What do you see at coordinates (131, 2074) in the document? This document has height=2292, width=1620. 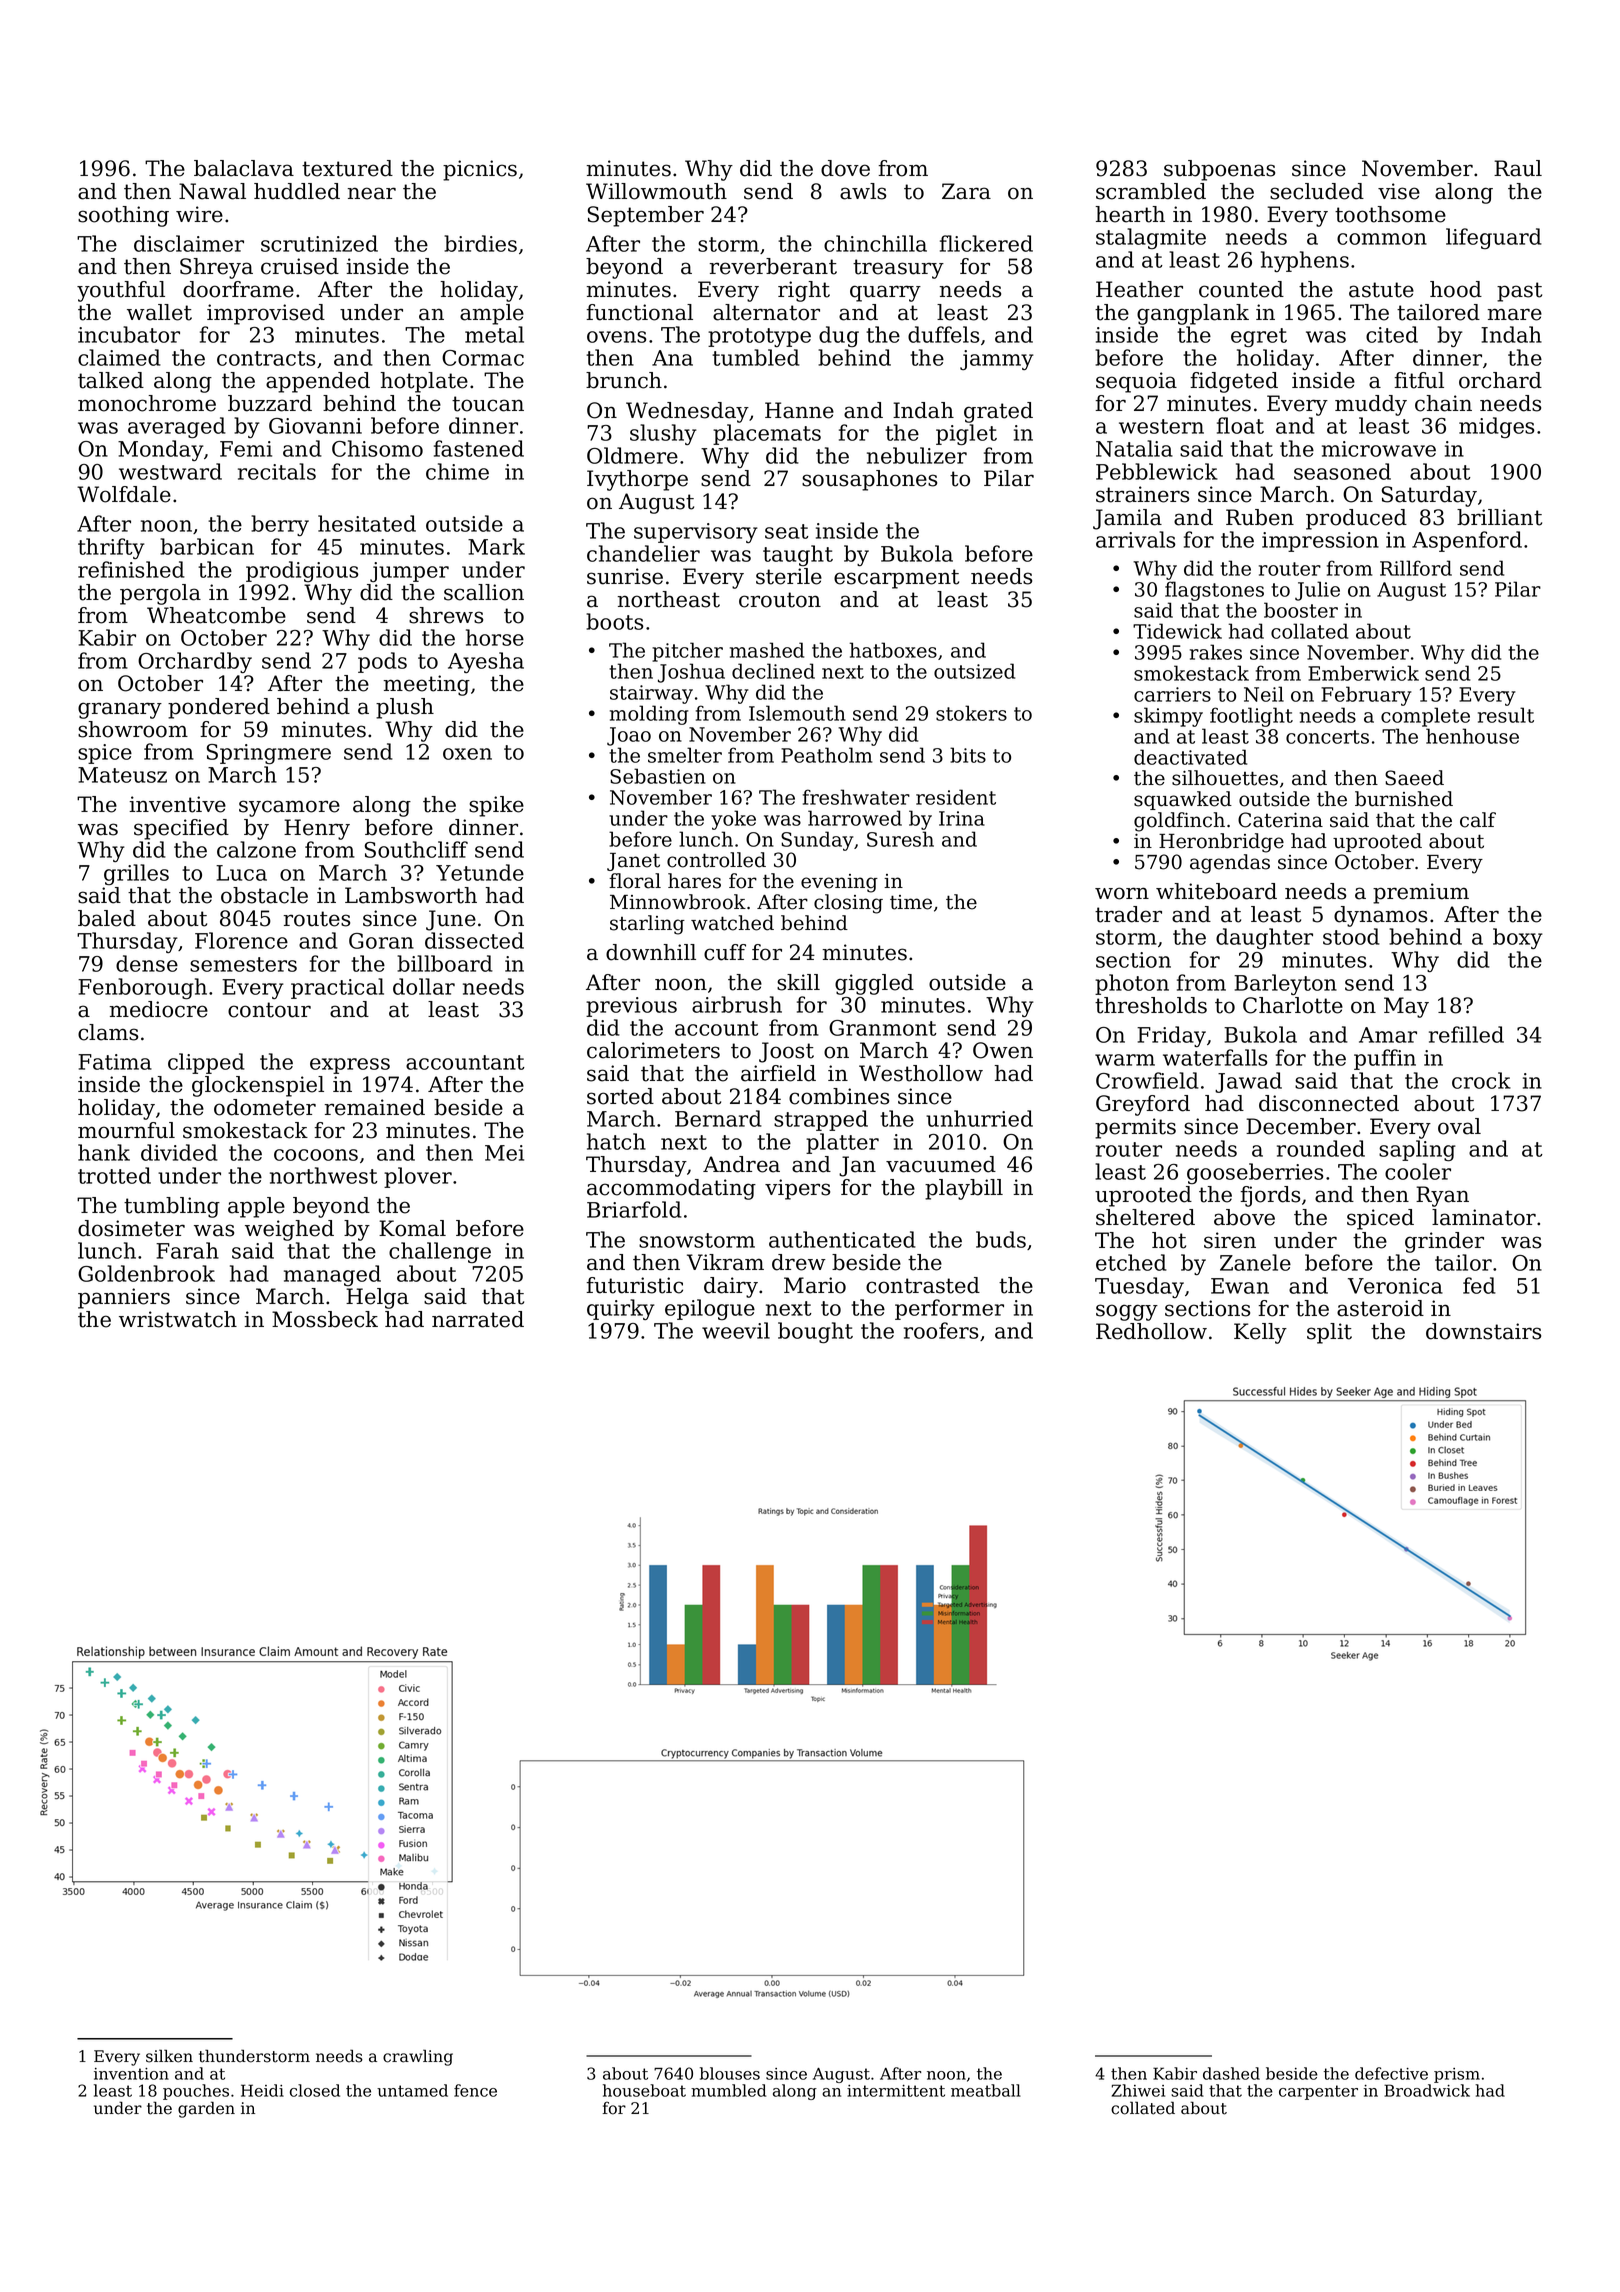 I see `invention` at bounding box center [131, 2074].
